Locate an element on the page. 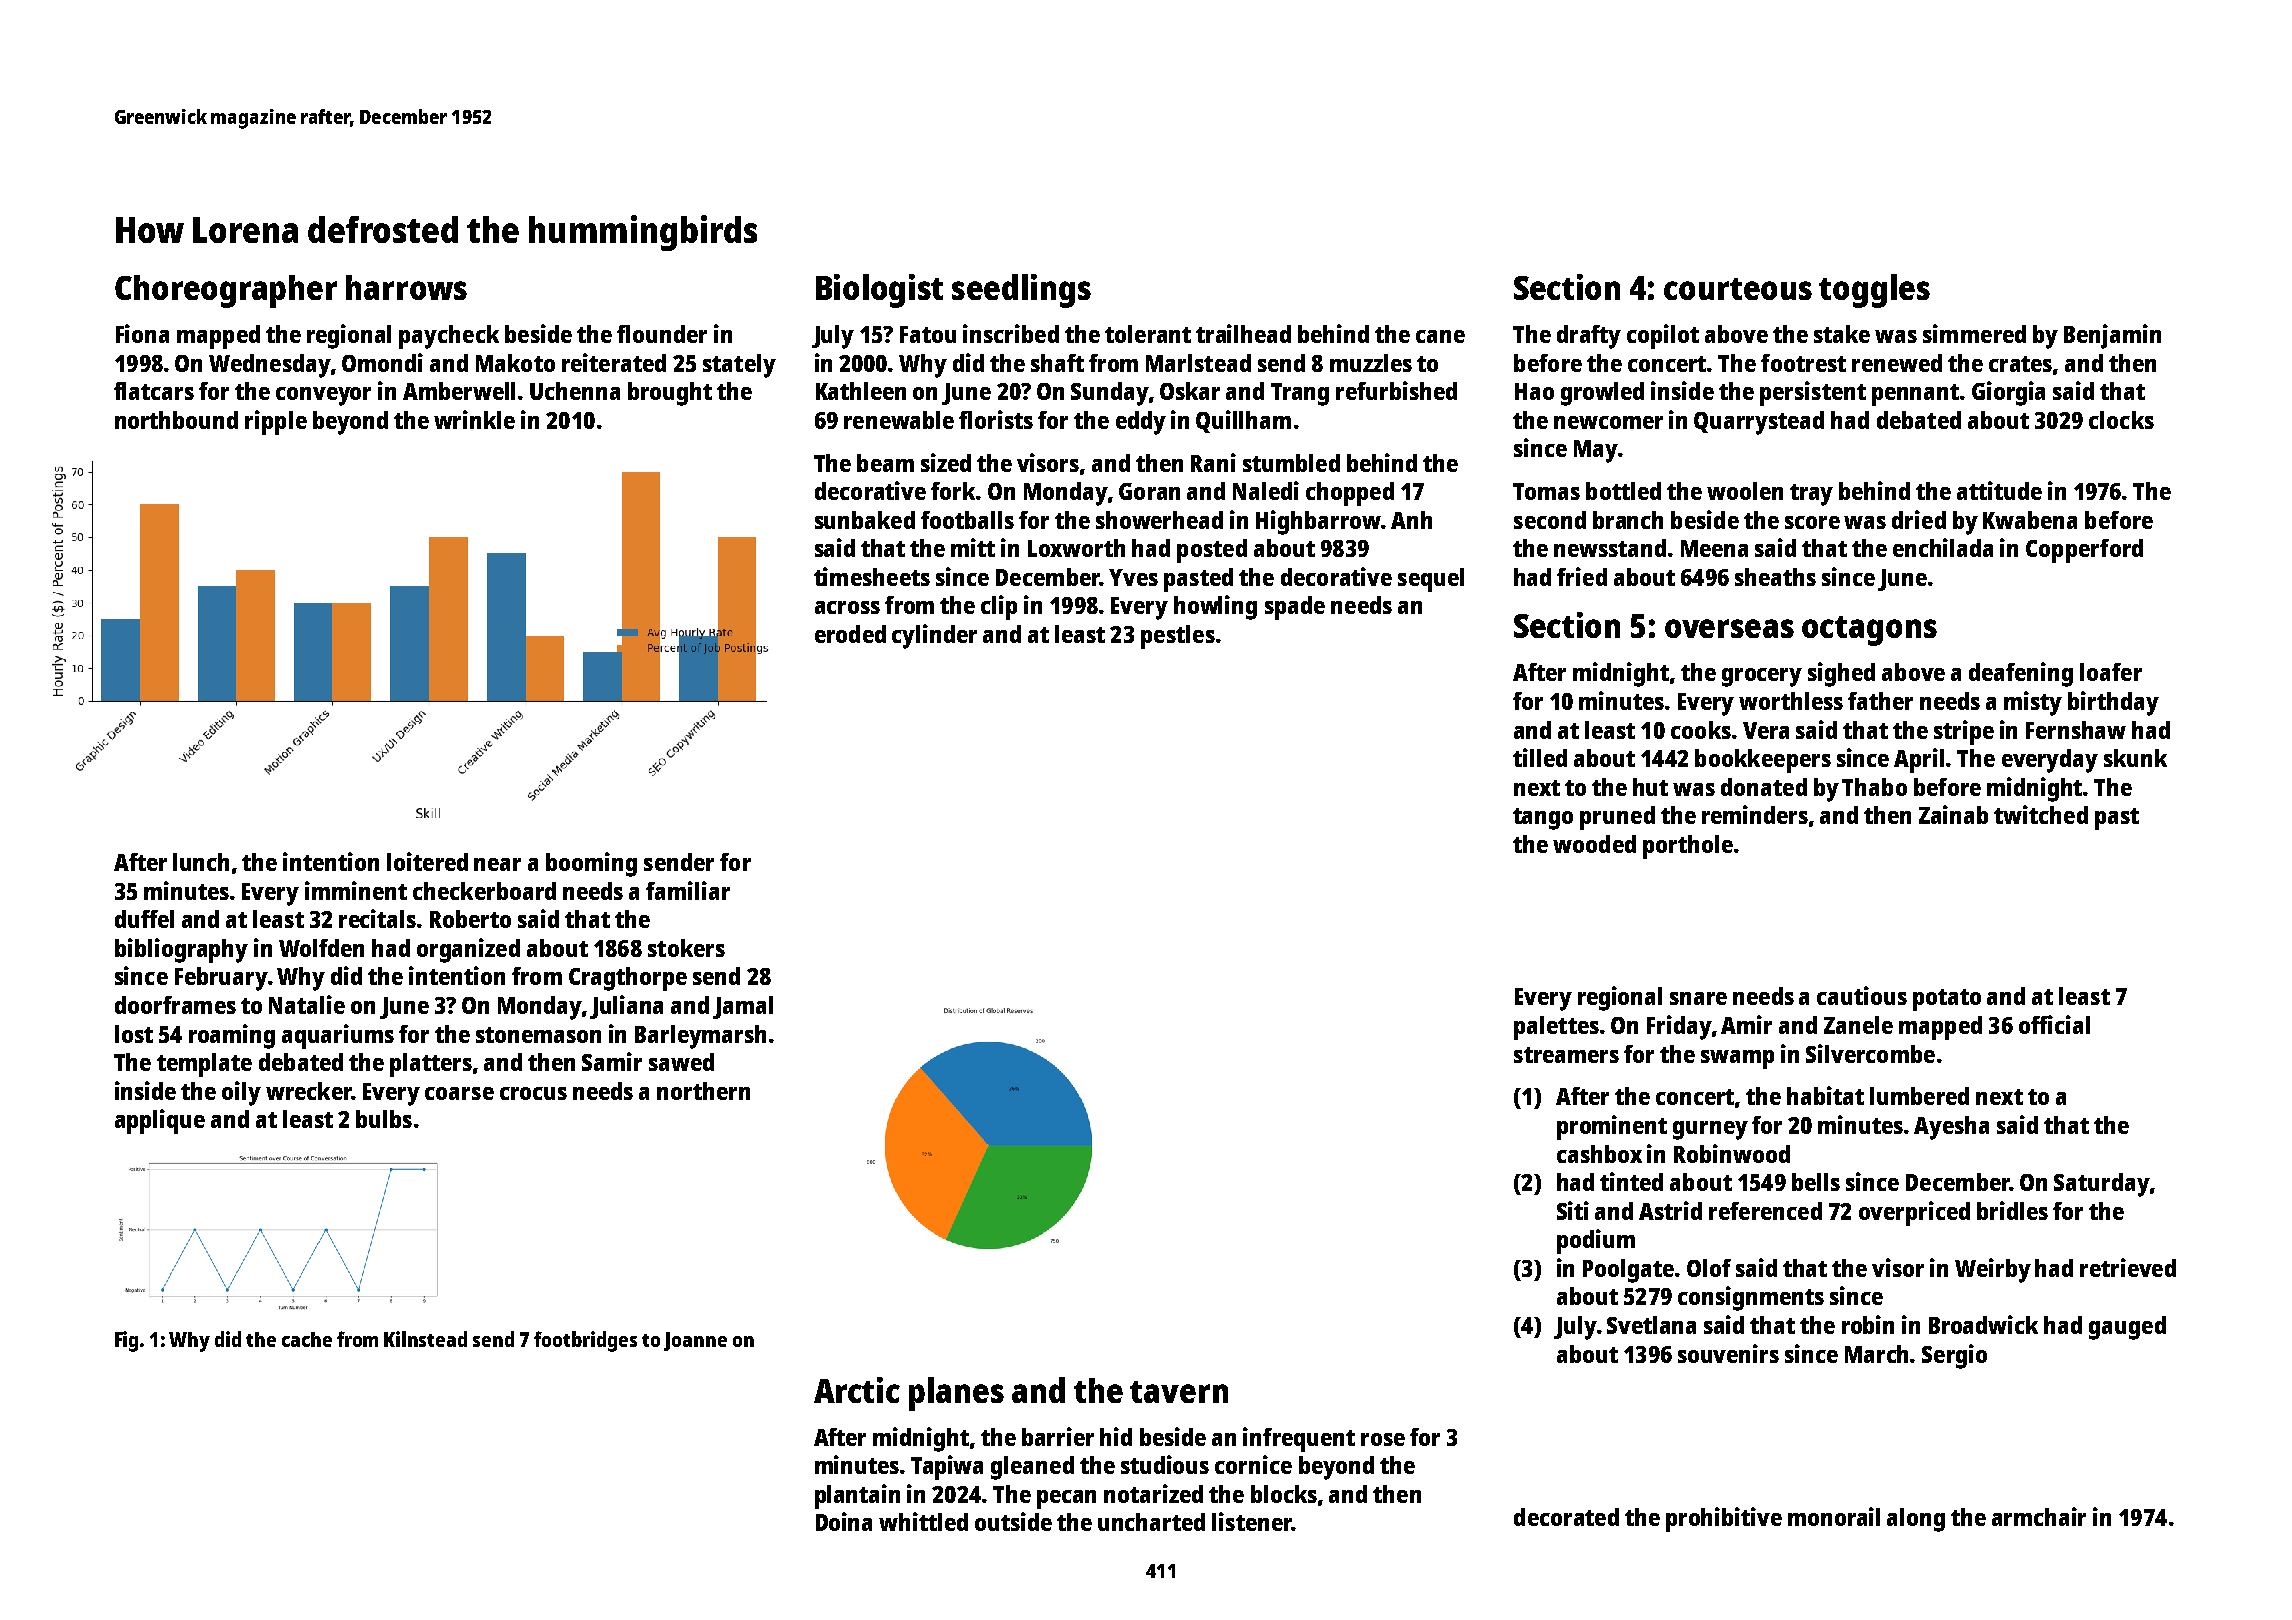 The height and width of the page is (1620, 2292). organized is located at coordinates (468, 950).
